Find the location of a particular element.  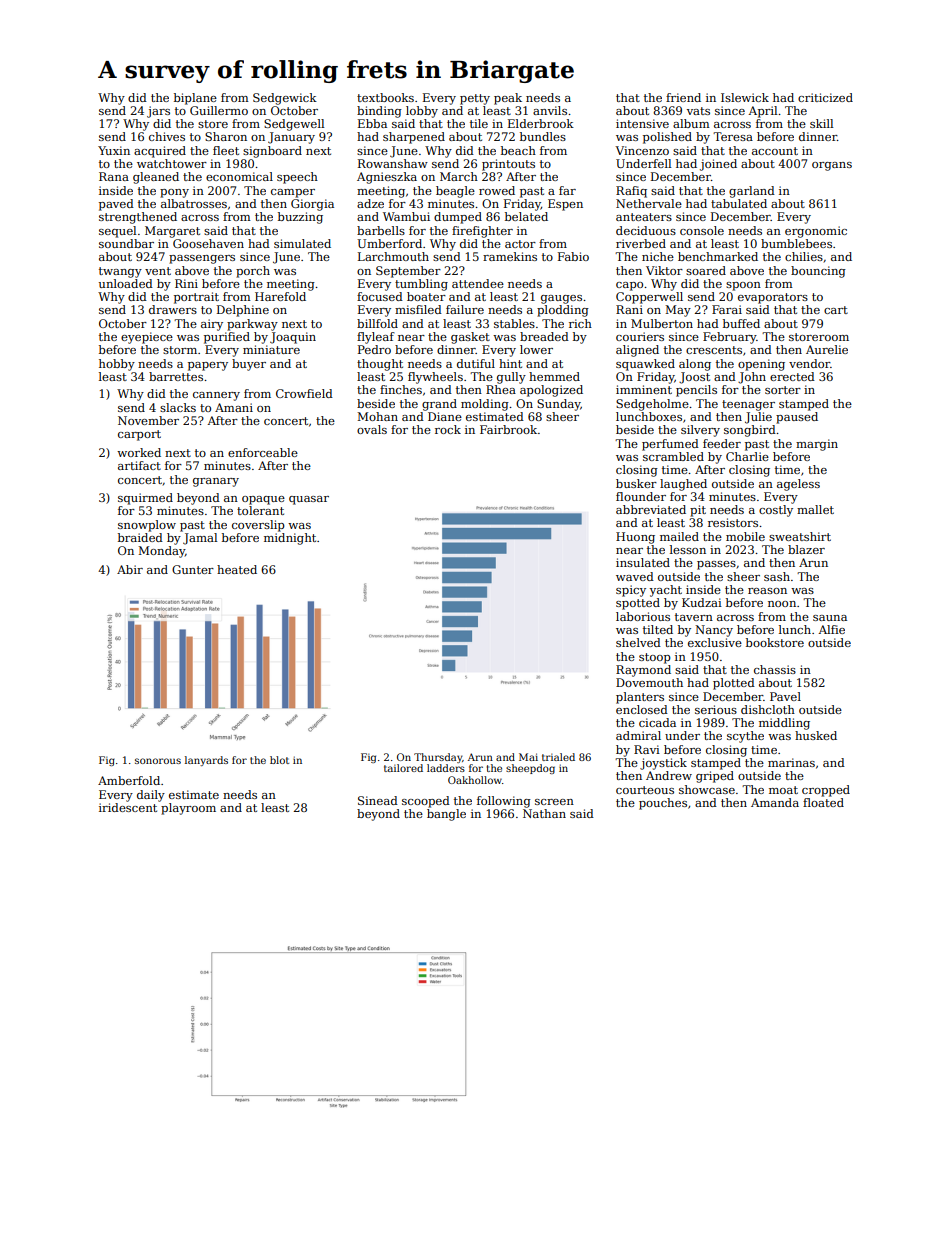

hobby is located at coordinates (117, 365).
